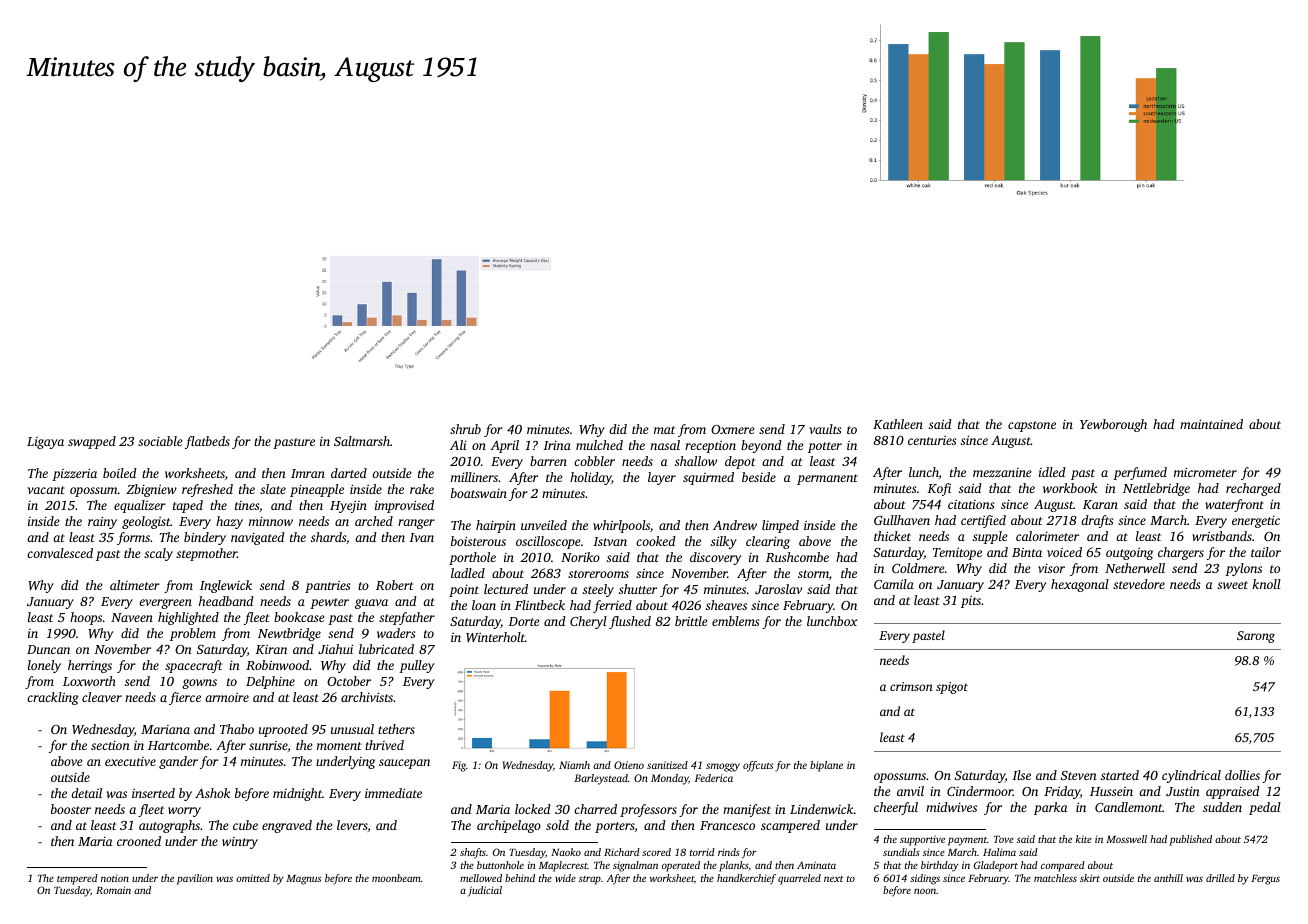  I want to click on Irina, so click(557, 445).
